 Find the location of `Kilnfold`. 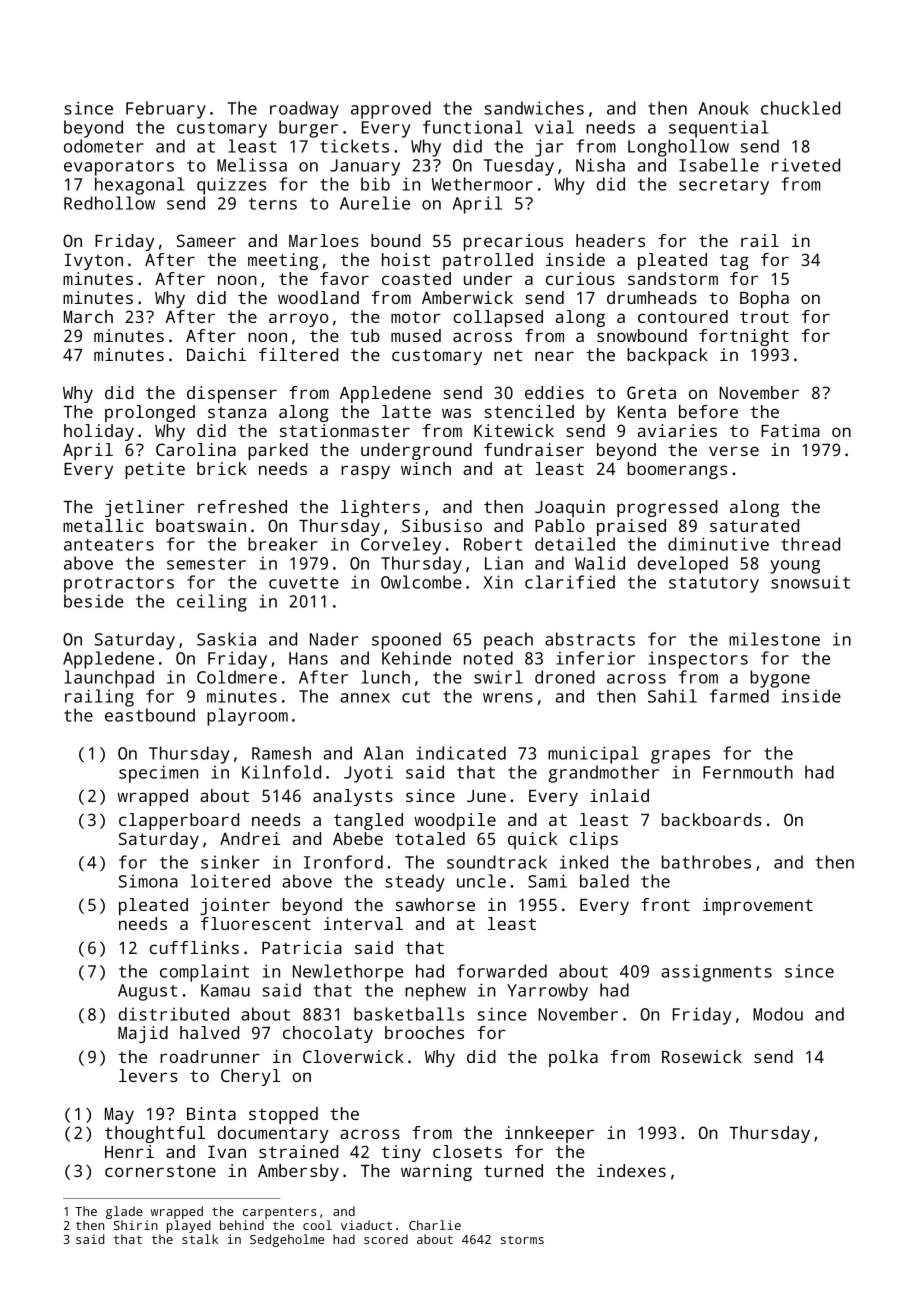

Kilnfold is located at coordinates (281, 772).
